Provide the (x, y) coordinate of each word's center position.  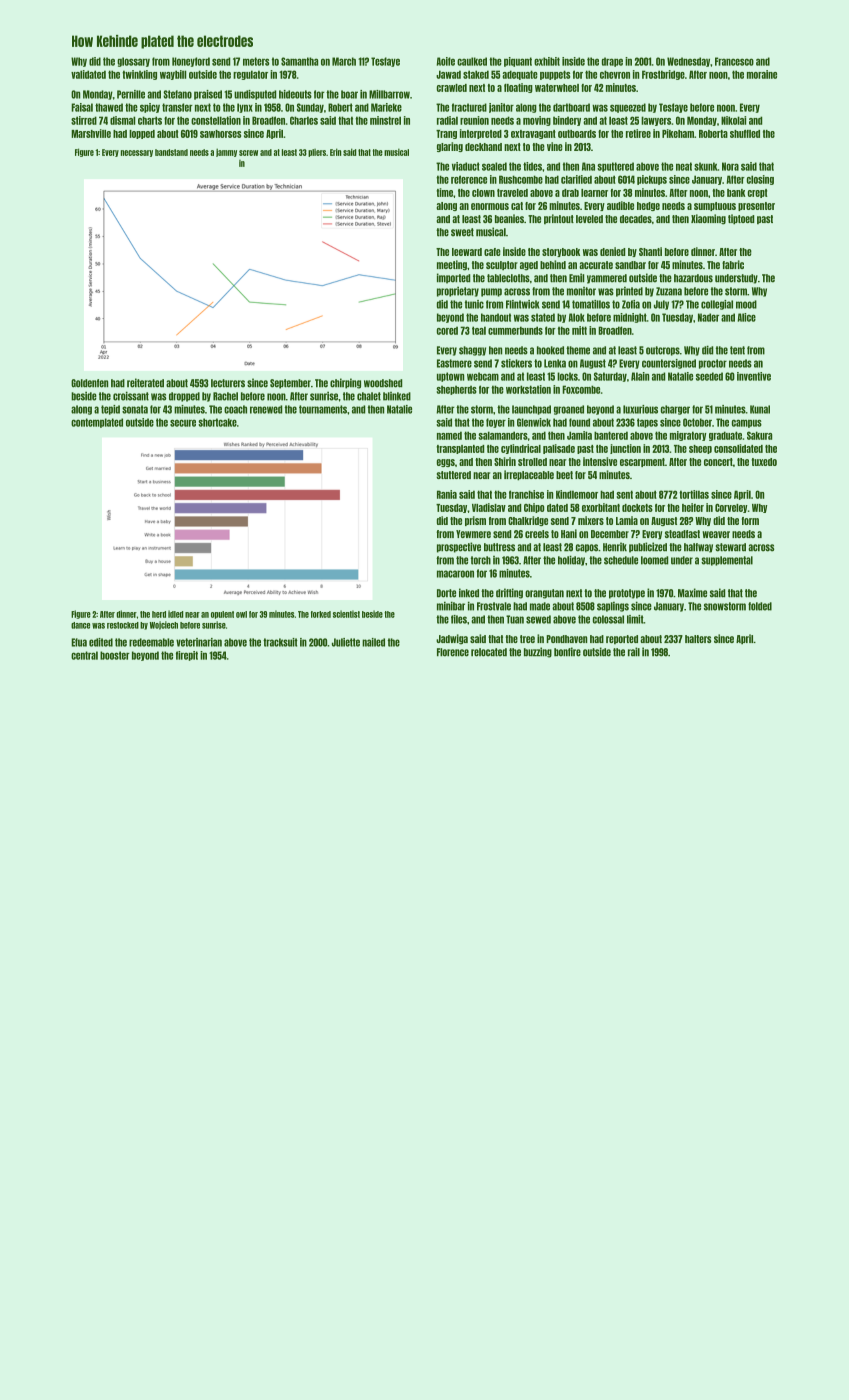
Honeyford (191, 62)
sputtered (615, 167)
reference (469, 179)
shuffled (745, 134)
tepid (110, 410)
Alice (746, 317)
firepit (187, 656)
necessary (137, 153)
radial (447, 120)
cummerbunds (515, 330)
